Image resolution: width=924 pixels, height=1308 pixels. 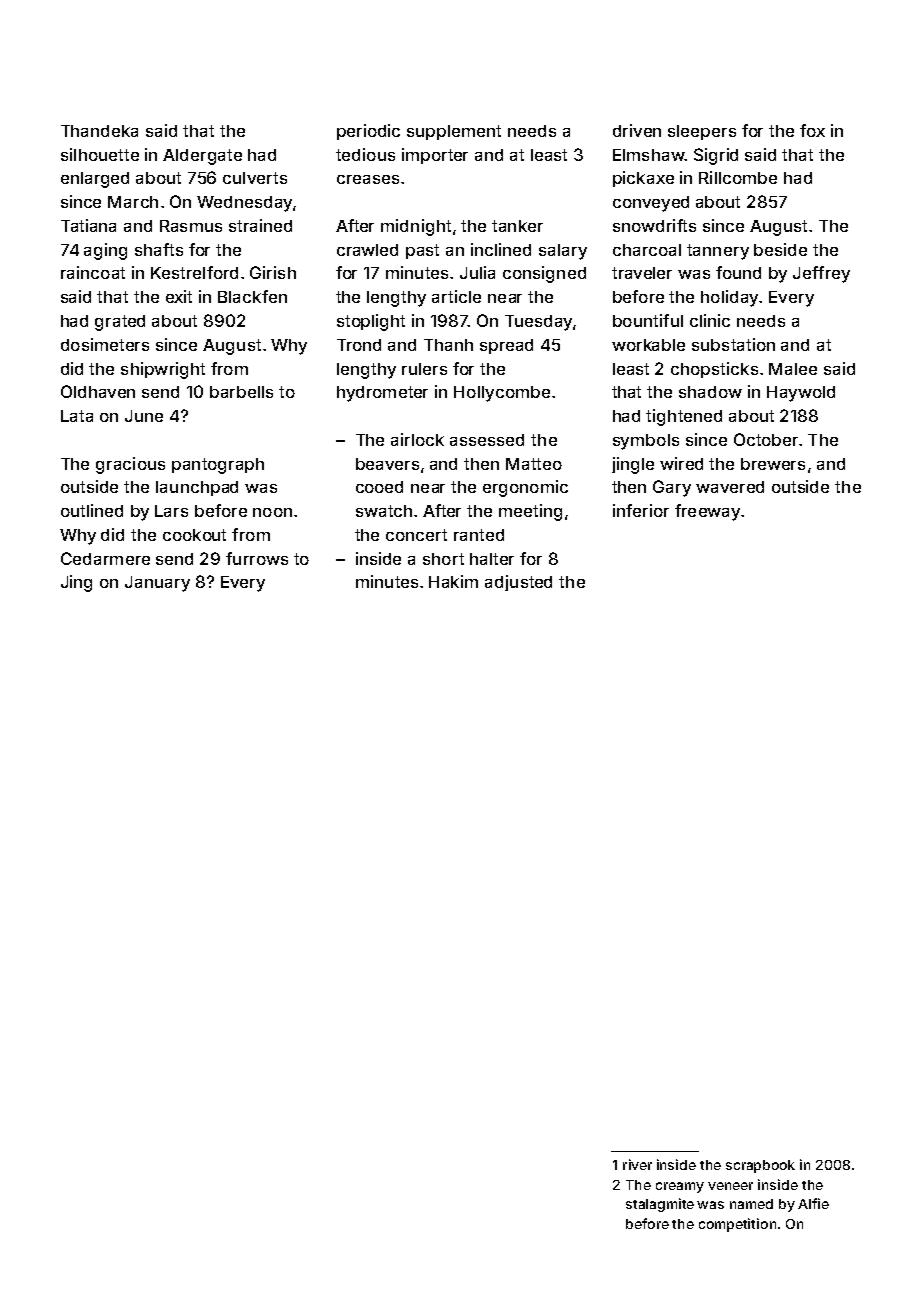 What do you see at coordinates (179, 296) in the image?
I see `exit` at bounding box center [179, 296].
